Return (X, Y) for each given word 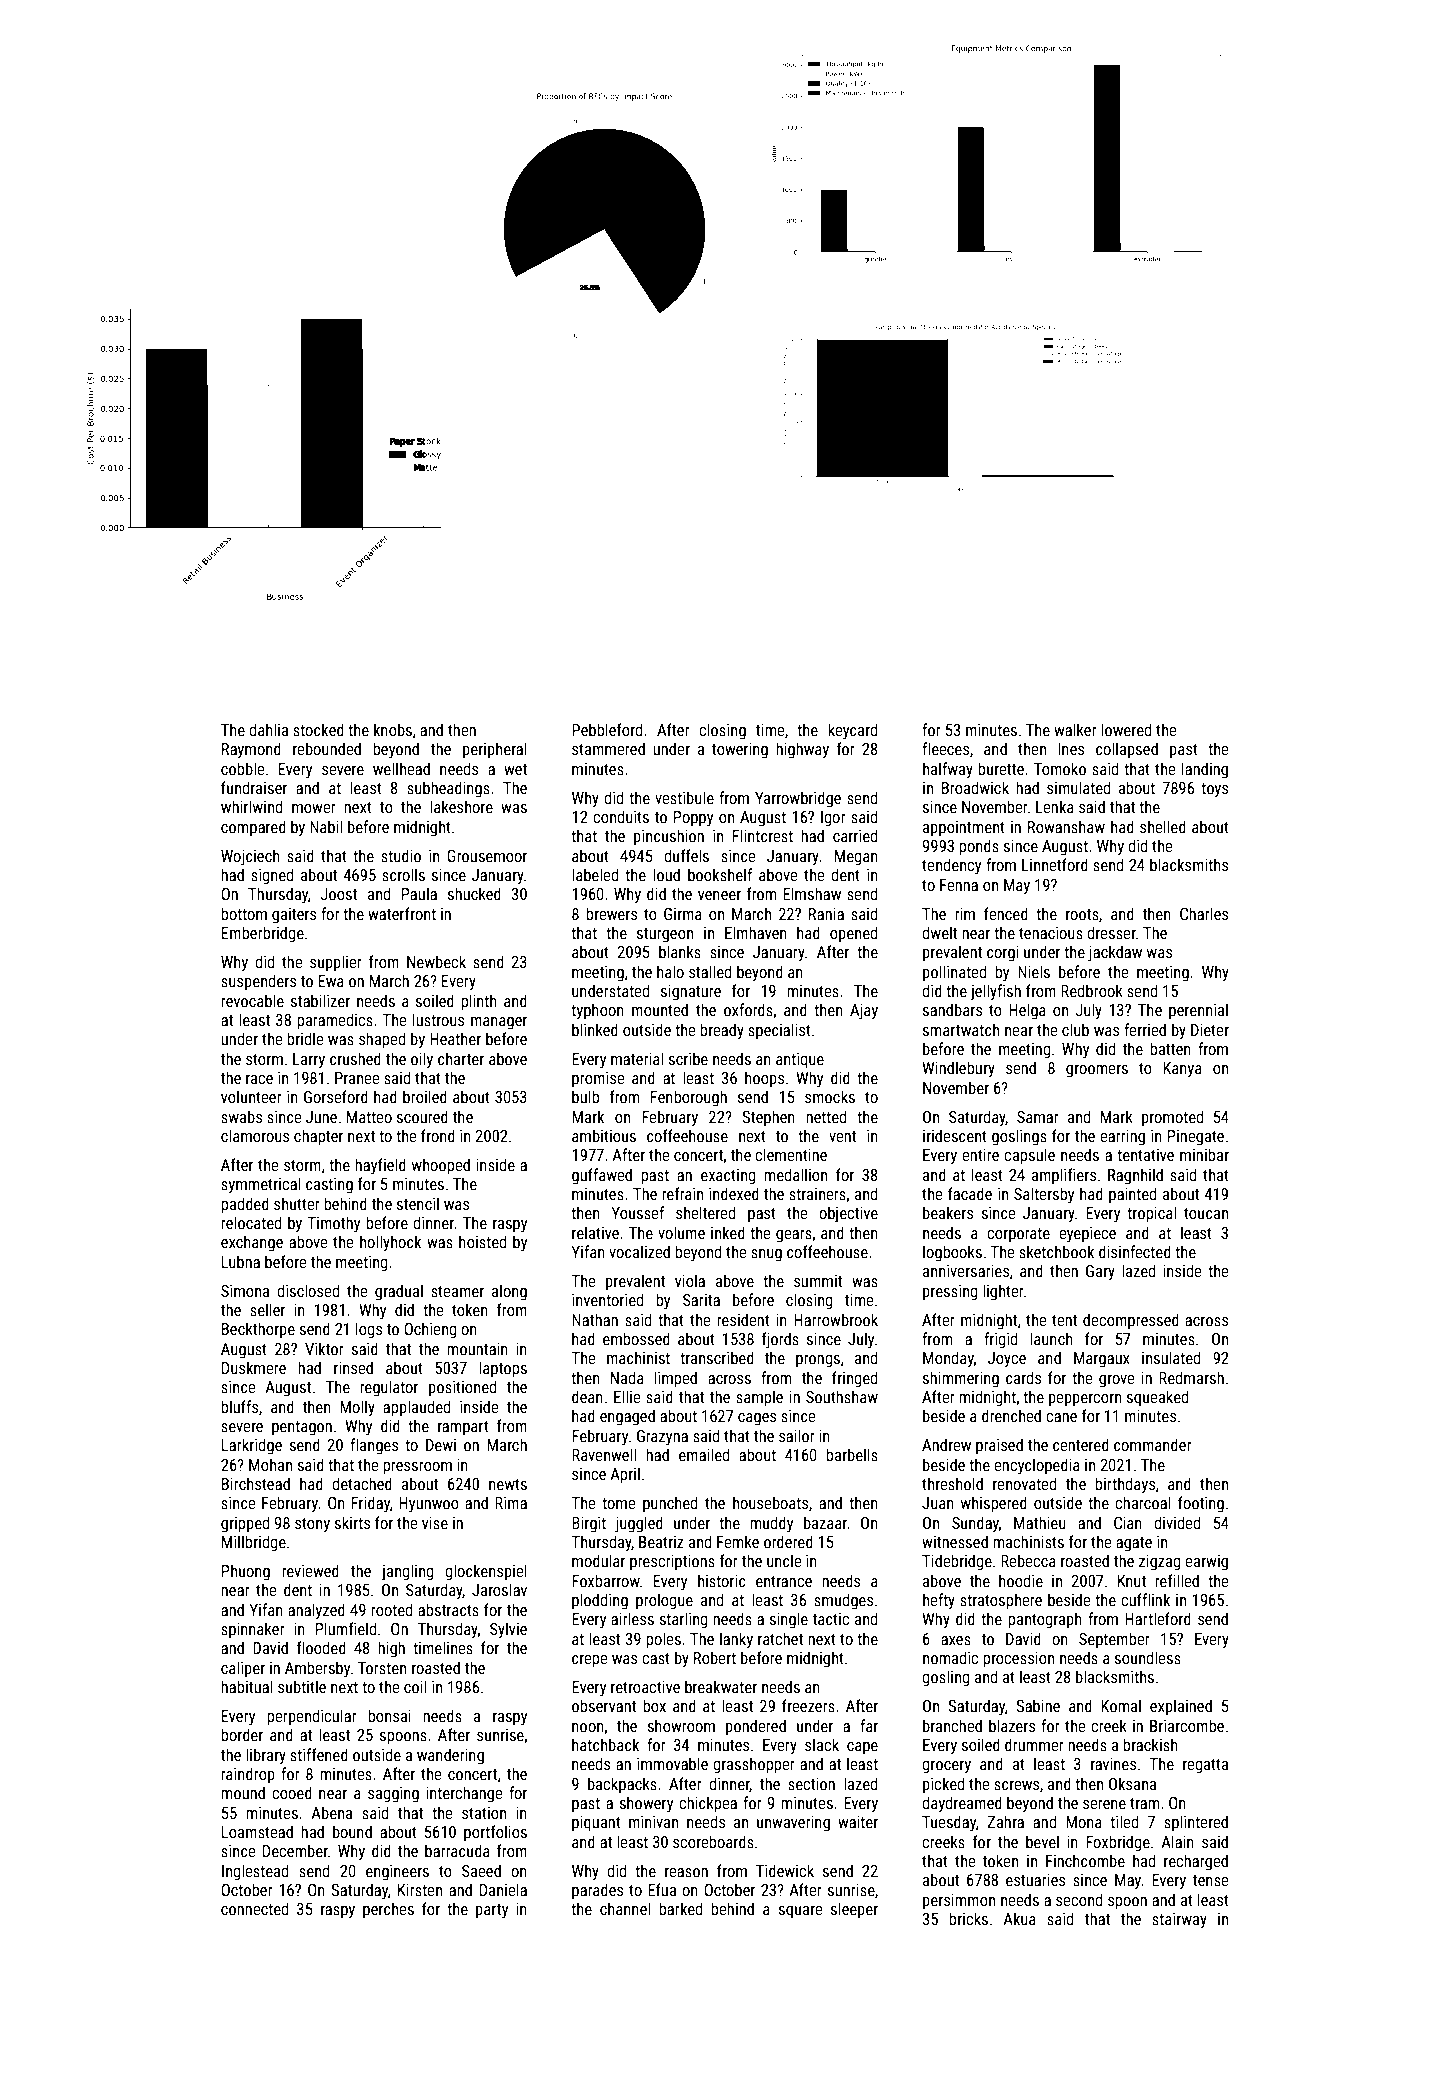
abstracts (448, 1609)
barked (680, 1908)
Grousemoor (487, 856)
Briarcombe (1187, 1725)
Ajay (864, 1012)
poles (663, 1640)
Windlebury (958, 1069)
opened (853, 934)
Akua (1019, 1918)
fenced (1006, 913)
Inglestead (255, 1872)
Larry (309, 1061)
